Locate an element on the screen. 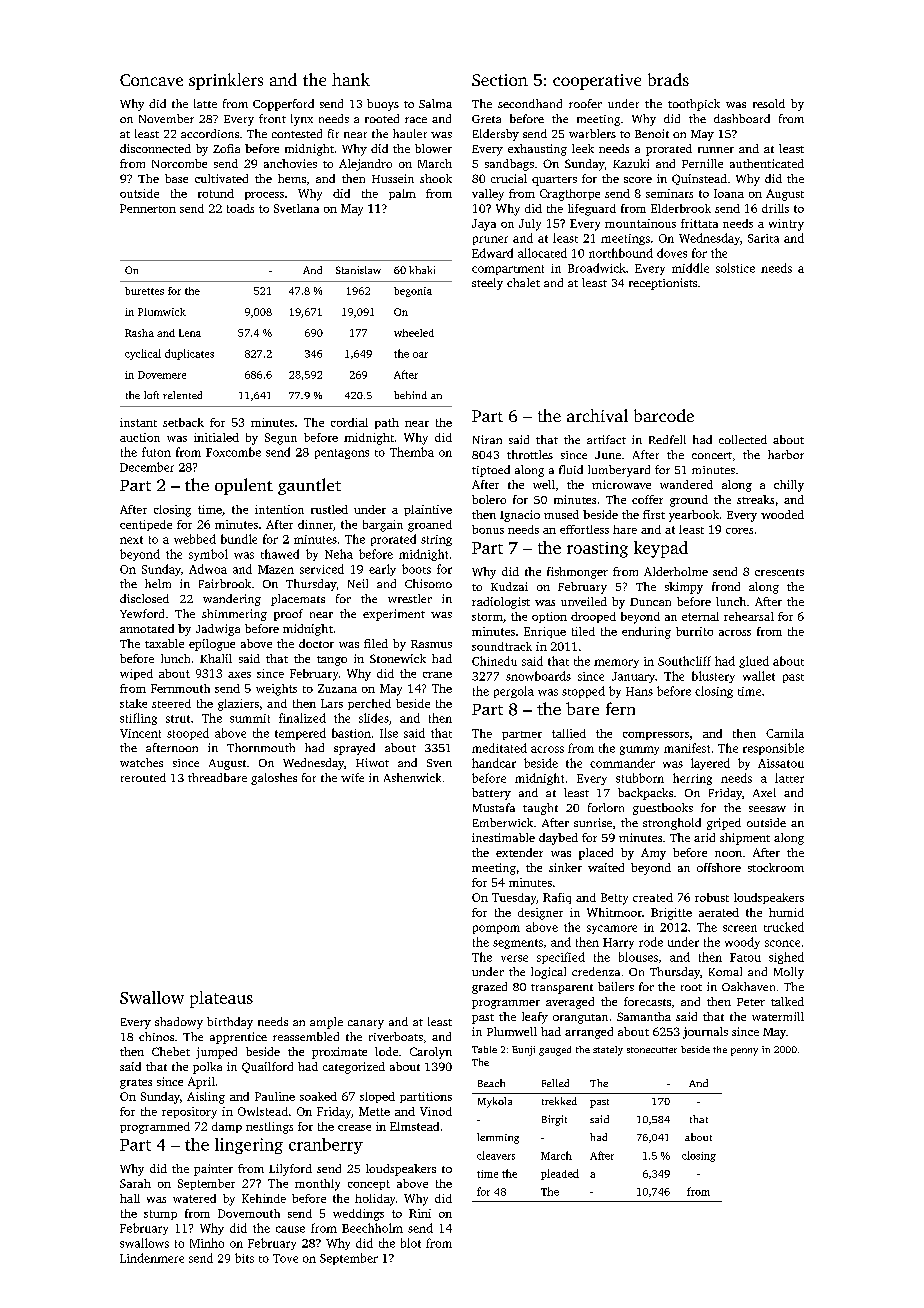 The width and height of the screenshot is (924, 1308). hare is located at coordinates (625, 529).
